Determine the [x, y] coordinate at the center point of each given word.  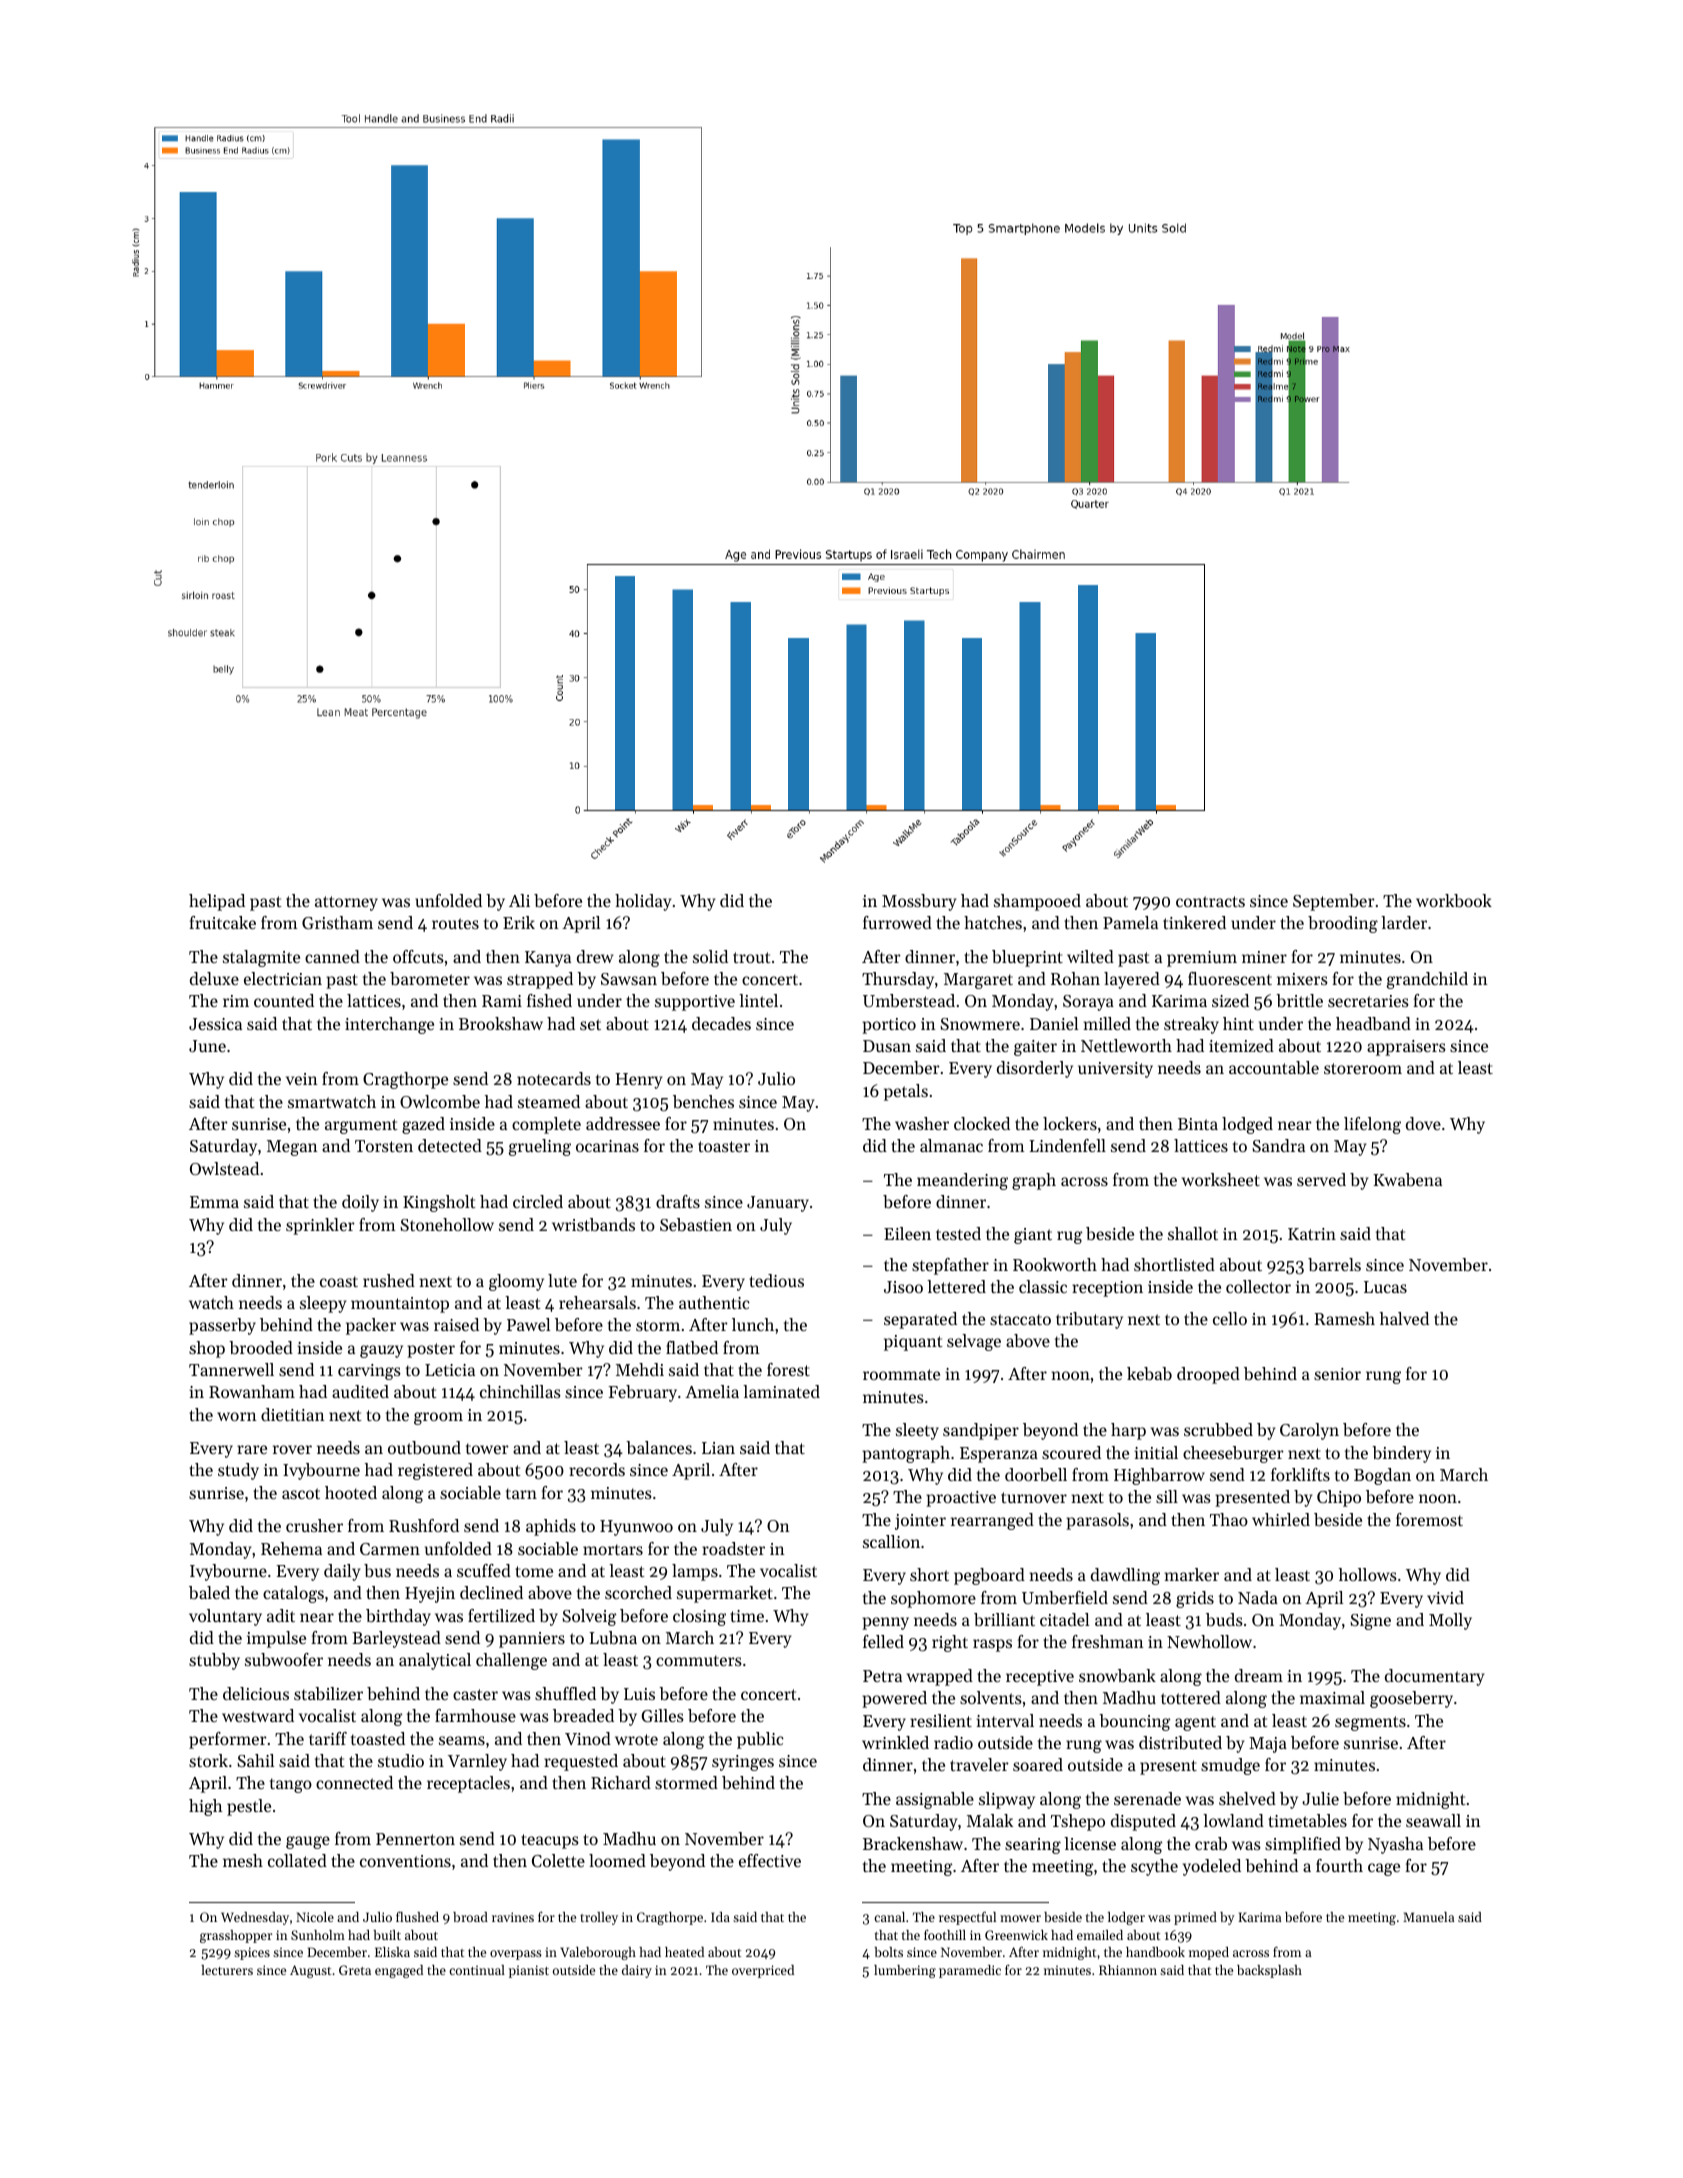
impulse [276, 1639]
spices [252, 1953]
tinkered [1194, 922]
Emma [214, 1202]
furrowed [897, 922]
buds [1224, 1619]
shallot [1193, 1233]
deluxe [214, 978]
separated [920, 1320]
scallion [891, 1541]
